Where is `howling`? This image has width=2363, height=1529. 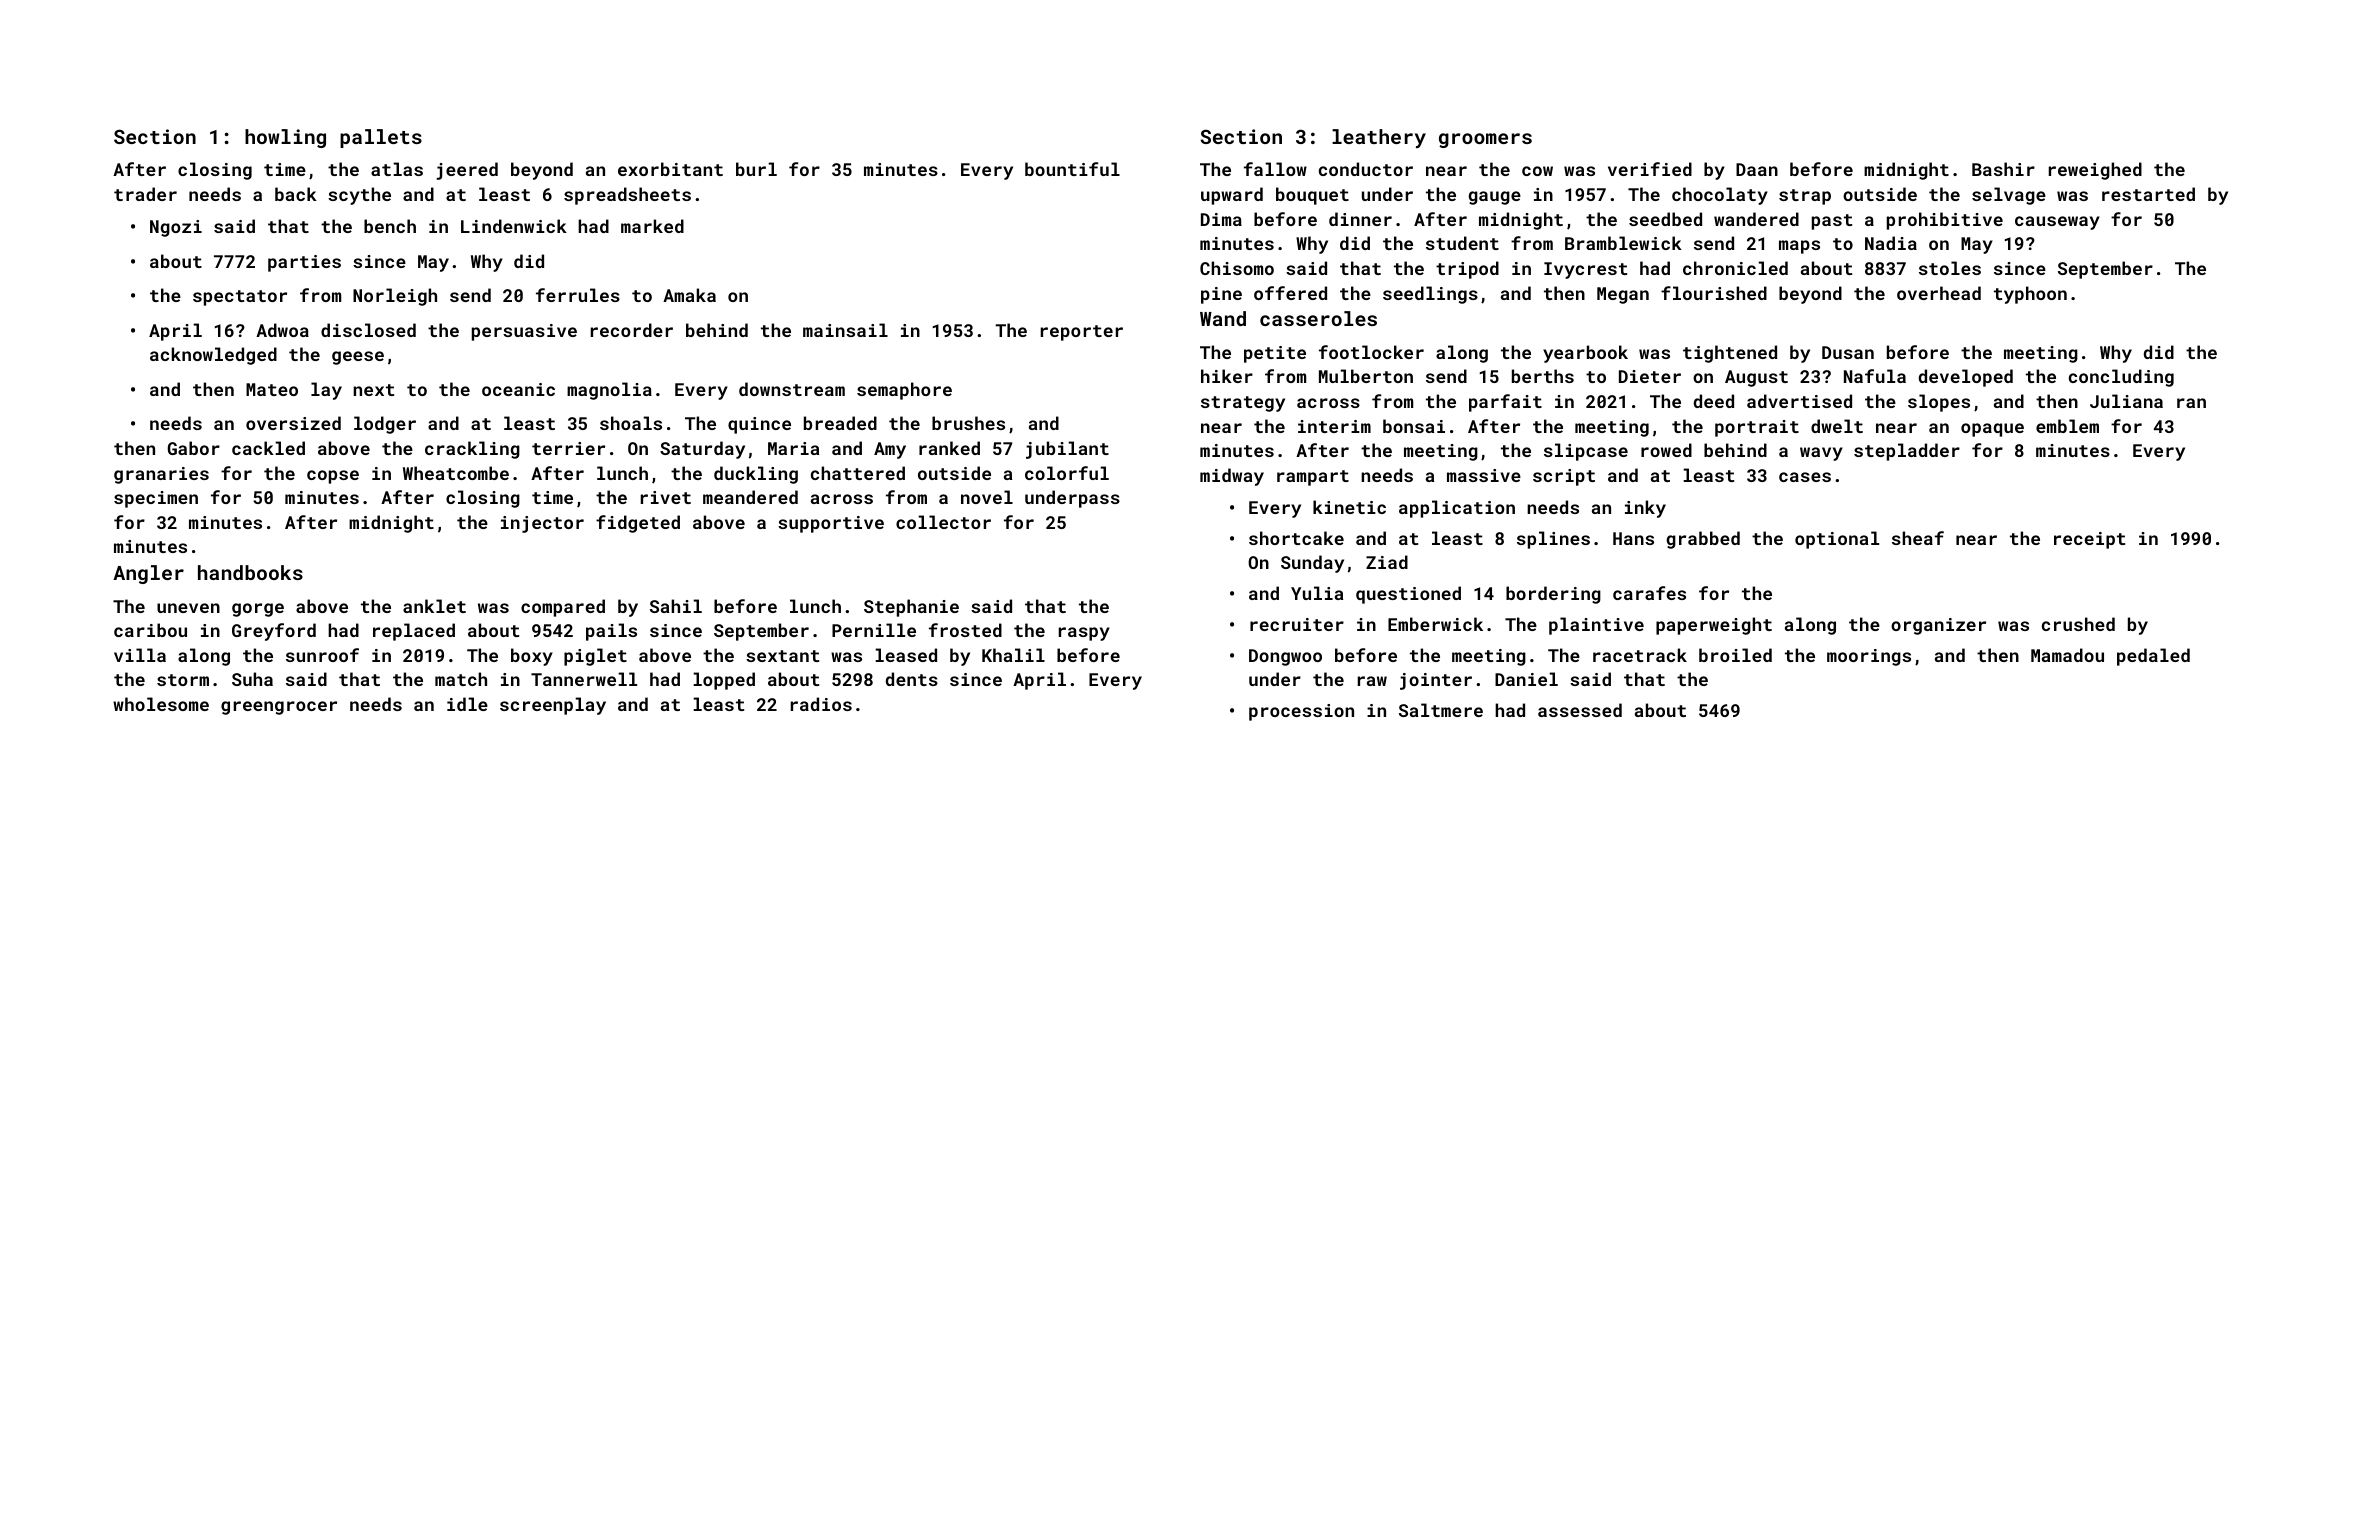
howling is located at coordinates (285, 138).
